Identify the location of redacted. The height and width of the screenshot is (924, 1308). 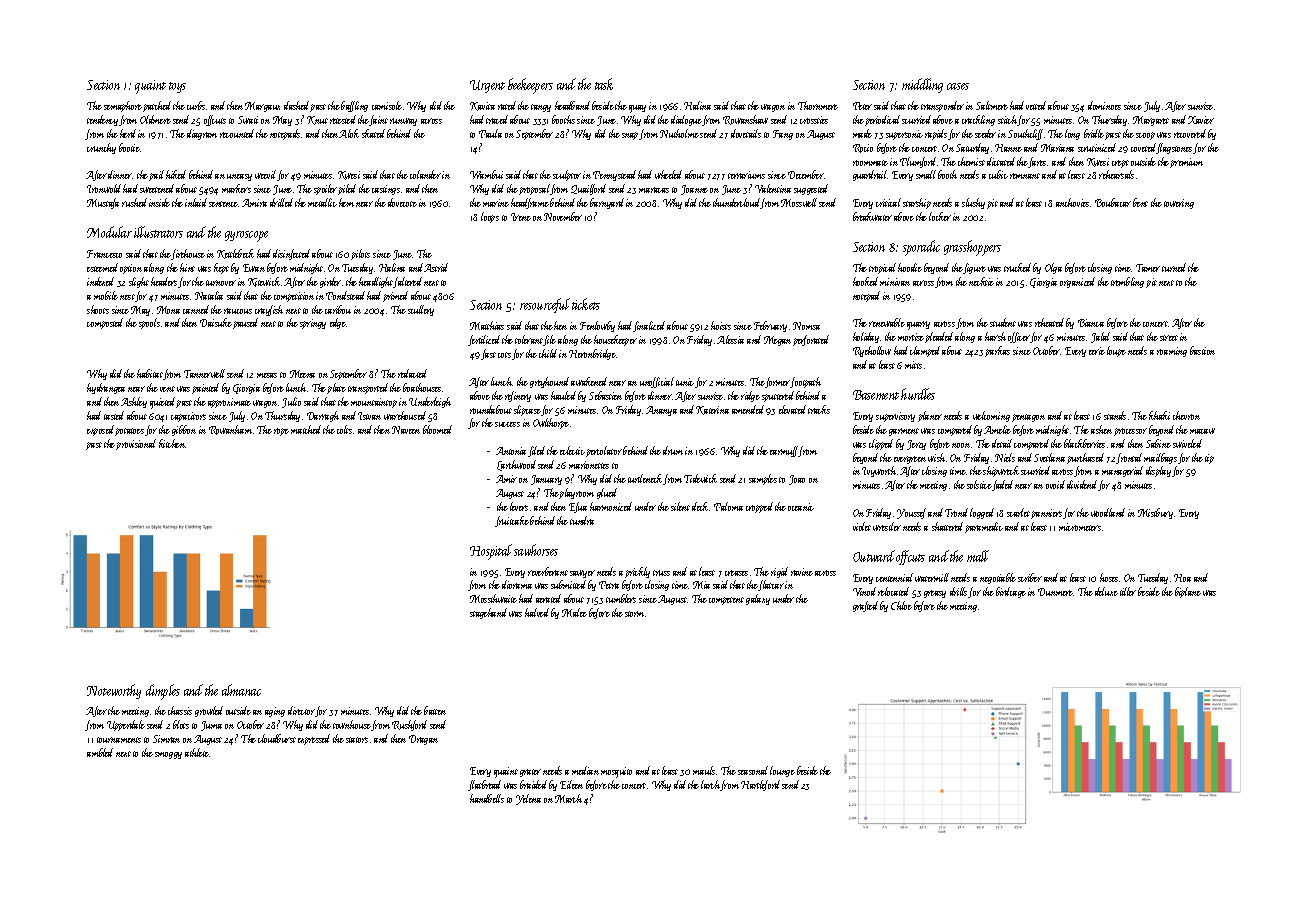
(412, 373).
